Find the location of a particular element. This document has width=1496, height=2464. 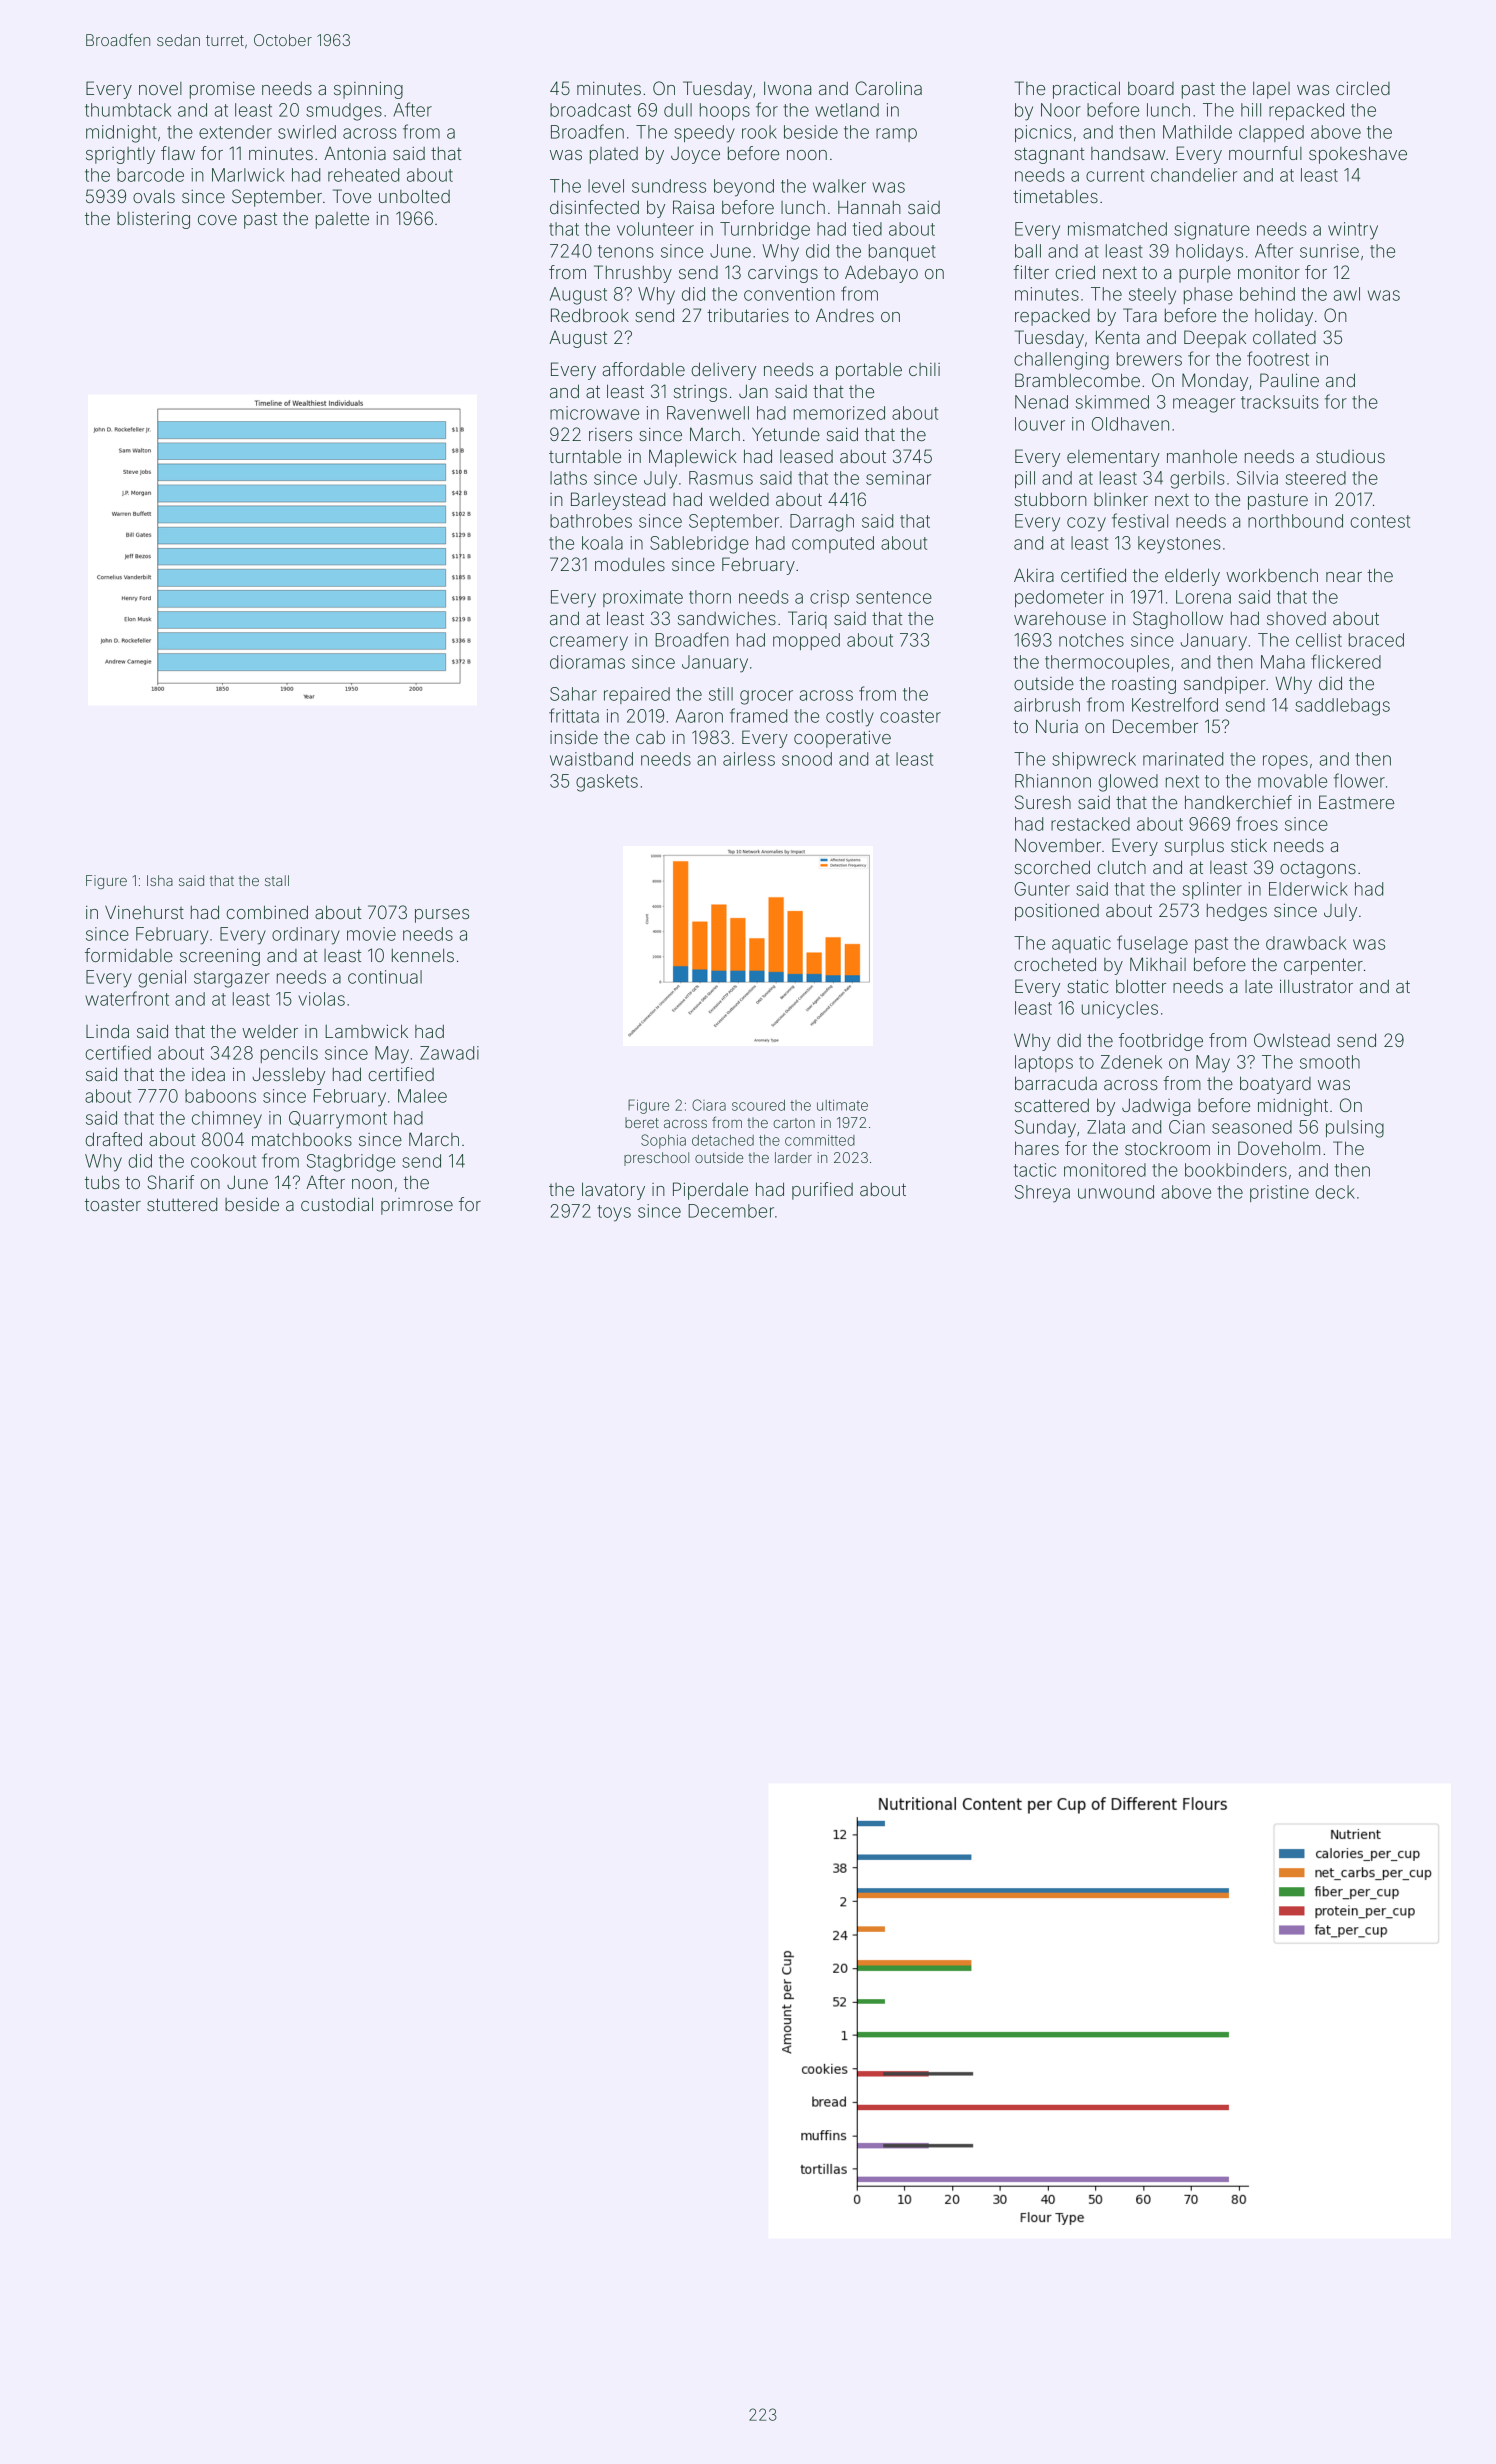

leased is located at coordinates (806, 456).
